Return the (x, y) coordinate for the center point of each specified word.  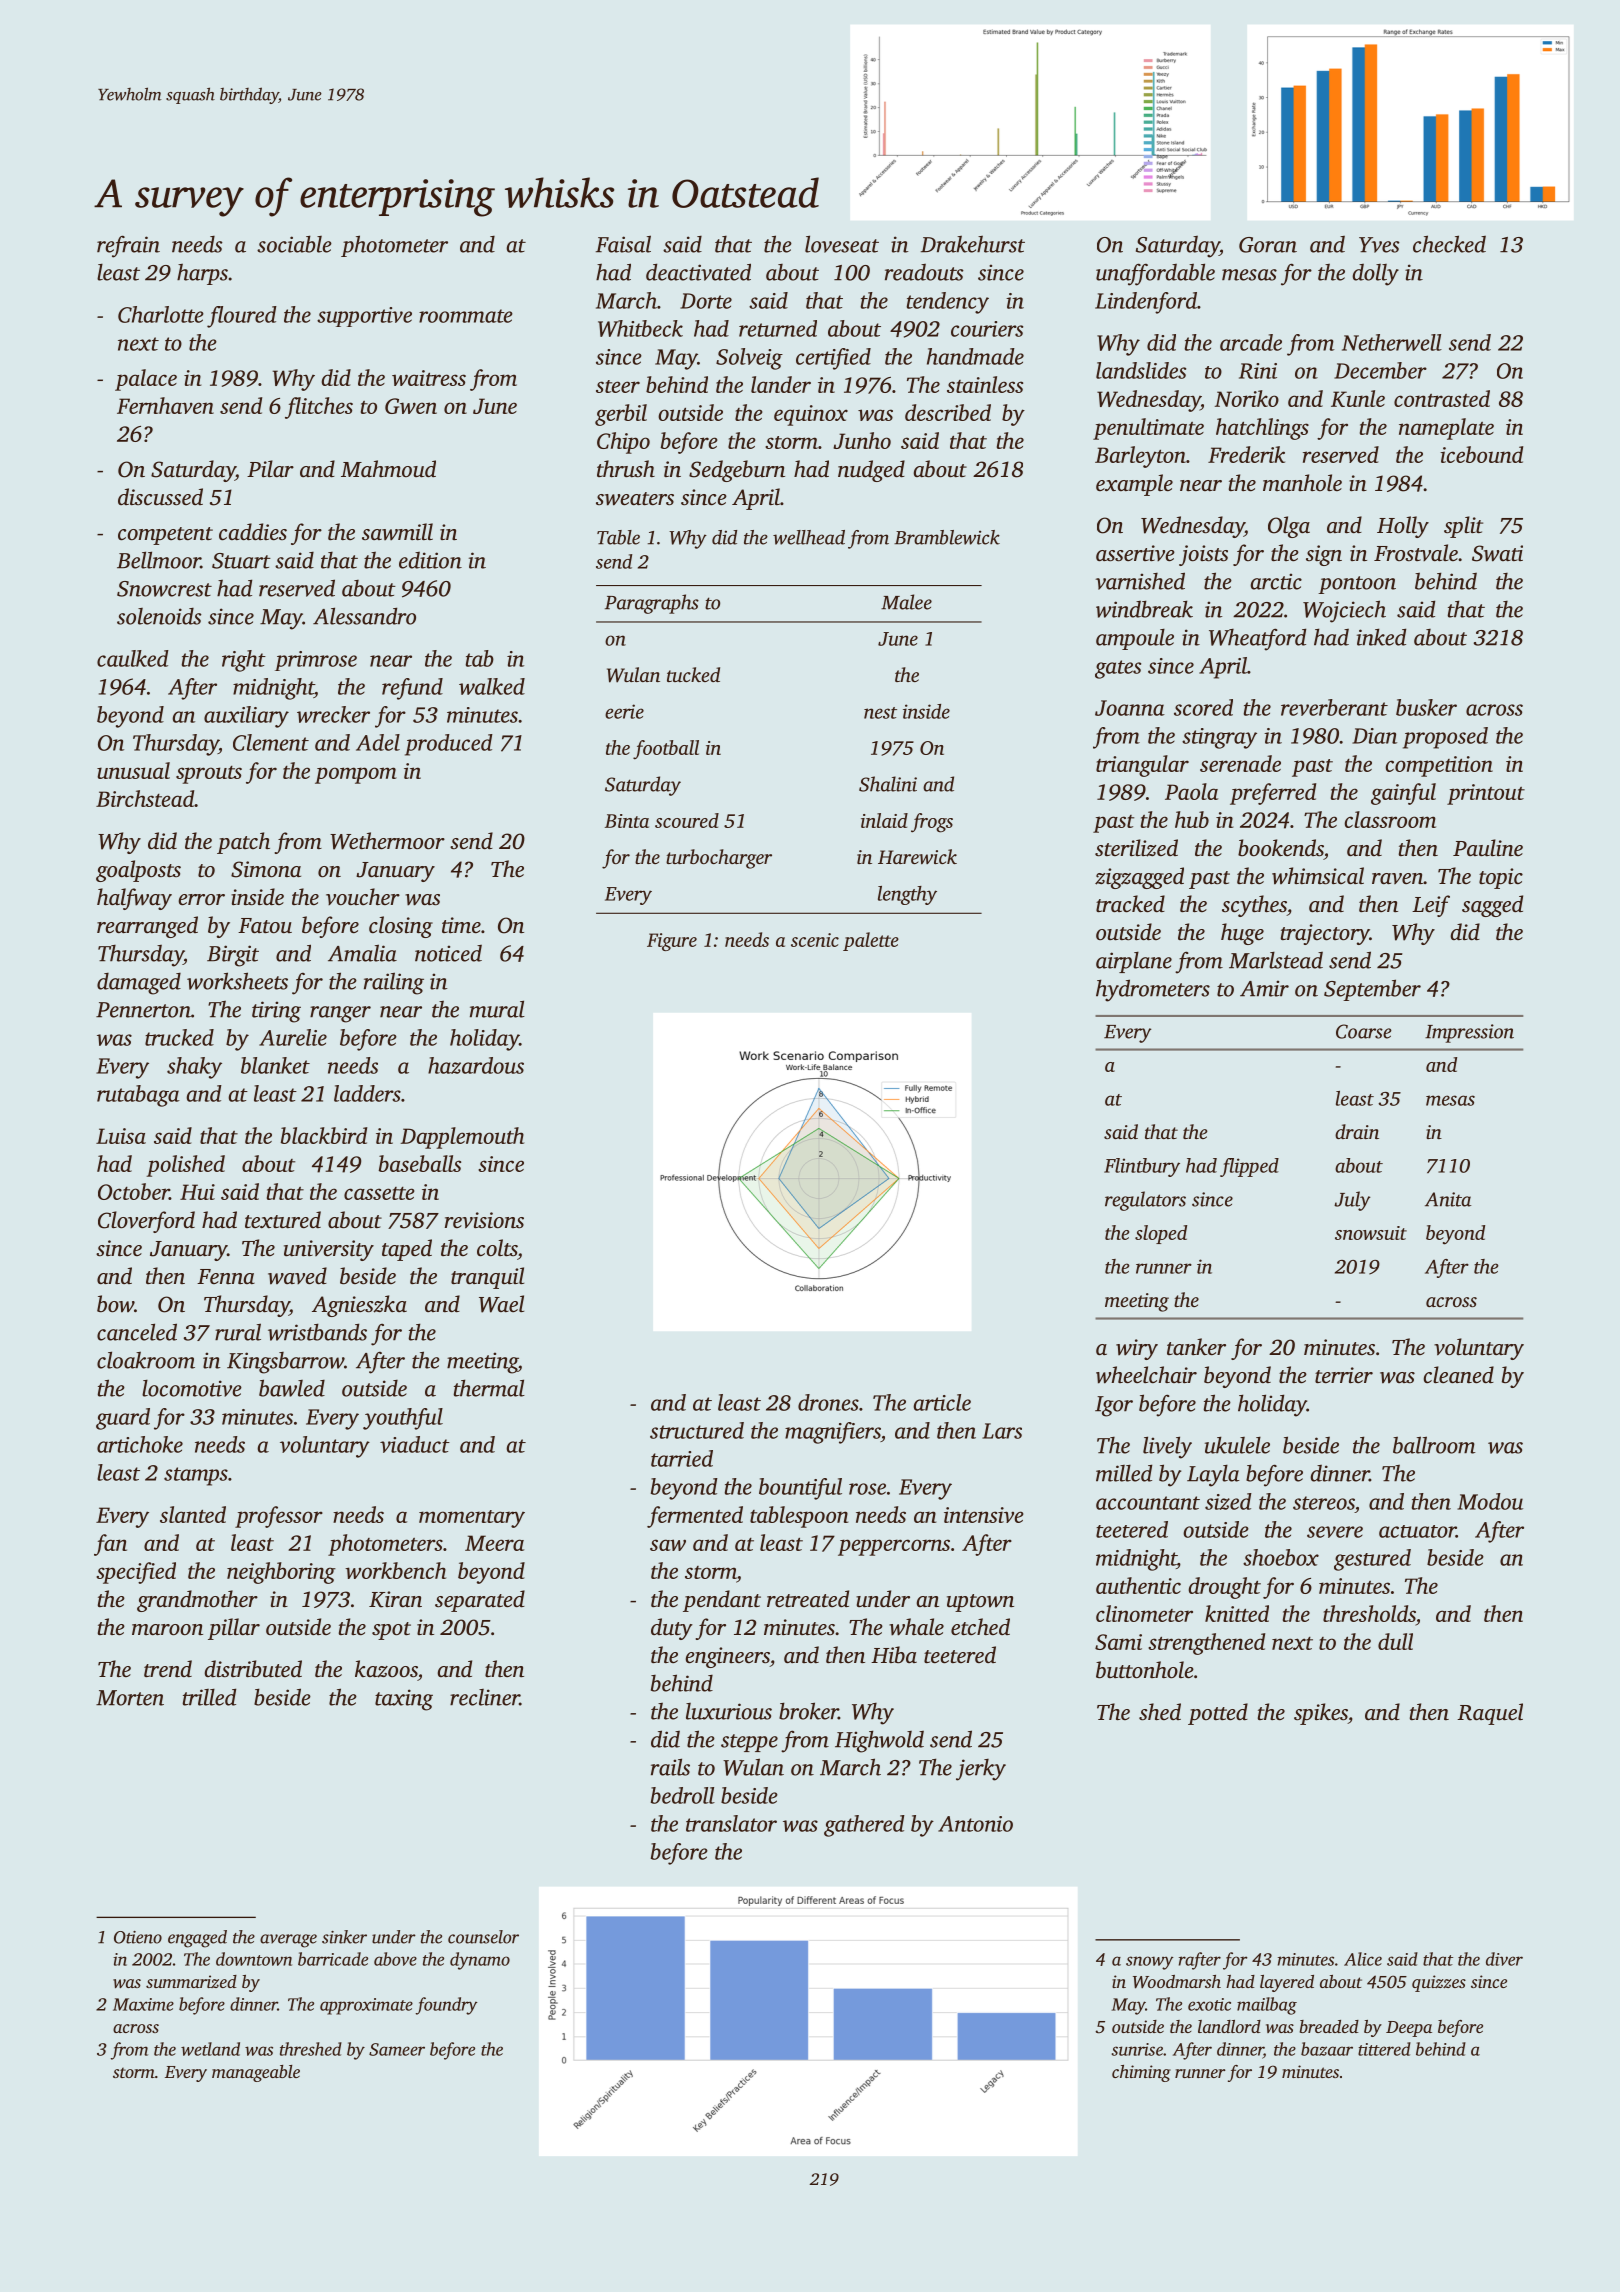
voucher (363, 897)
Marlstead (1276, 960)
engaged (197, 1939)
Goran (1268, 245)
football (666, 750)
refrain (128, 246)
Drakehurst (973, 244)
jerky (981, 1770)
